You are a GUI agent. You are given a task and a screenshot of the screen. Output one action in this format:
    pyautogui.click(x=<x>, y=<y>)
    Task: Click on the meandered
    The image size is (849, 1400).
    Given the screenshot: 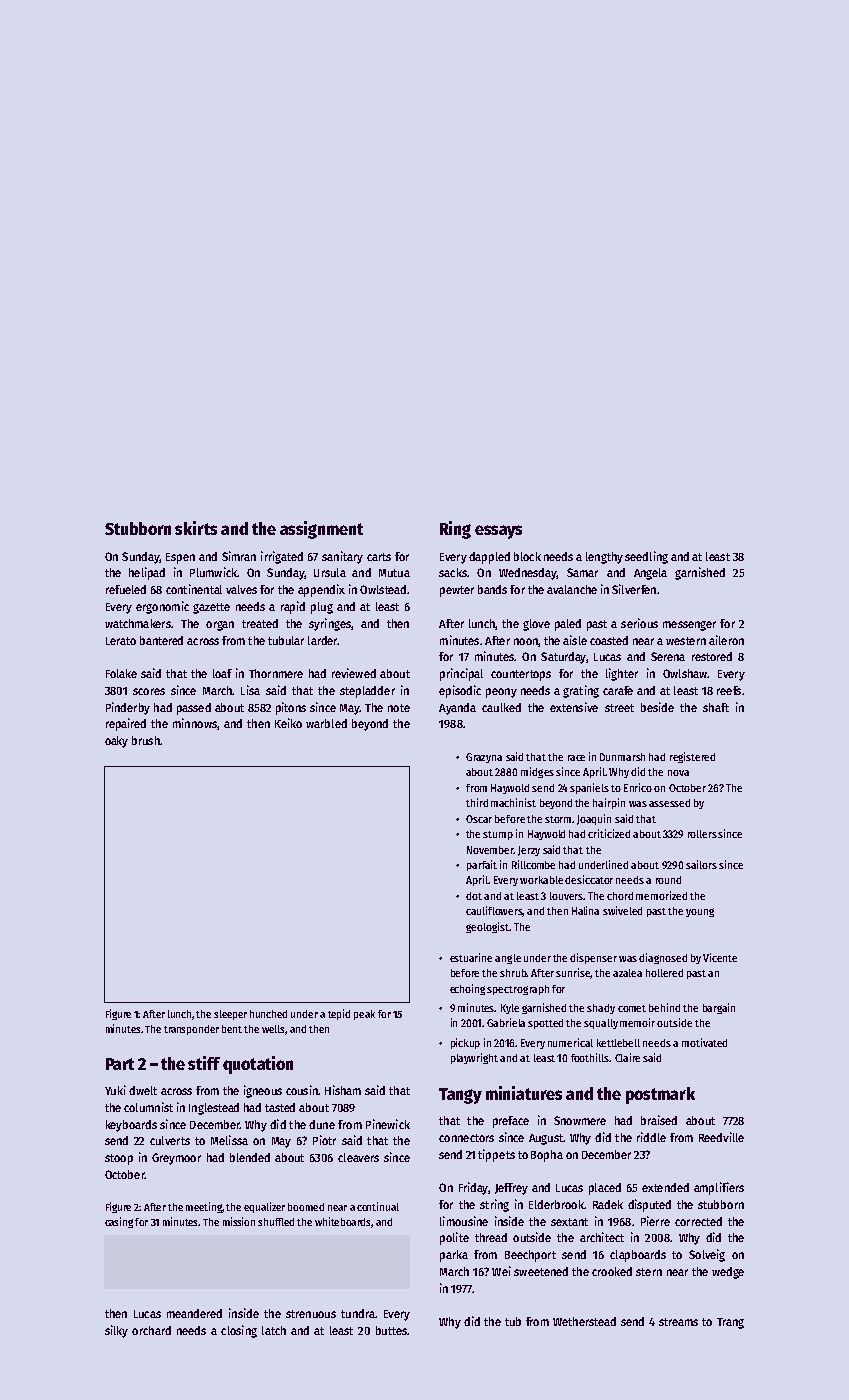 What is the action you would take?
    pyautogui.click(x=194, y=1313)
